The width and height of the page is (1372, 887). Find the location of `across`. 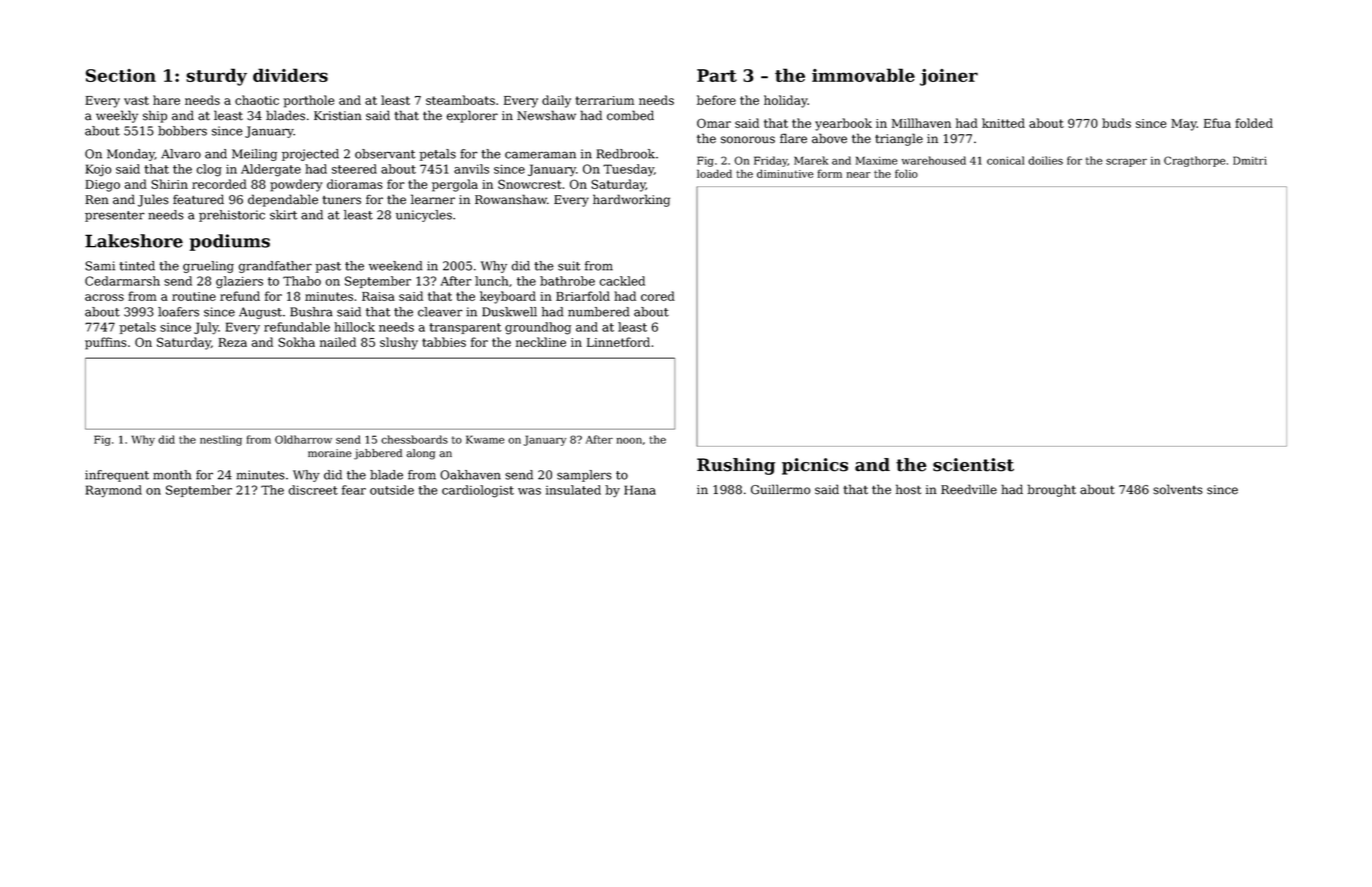

across is located at coordinates (104, 297).
